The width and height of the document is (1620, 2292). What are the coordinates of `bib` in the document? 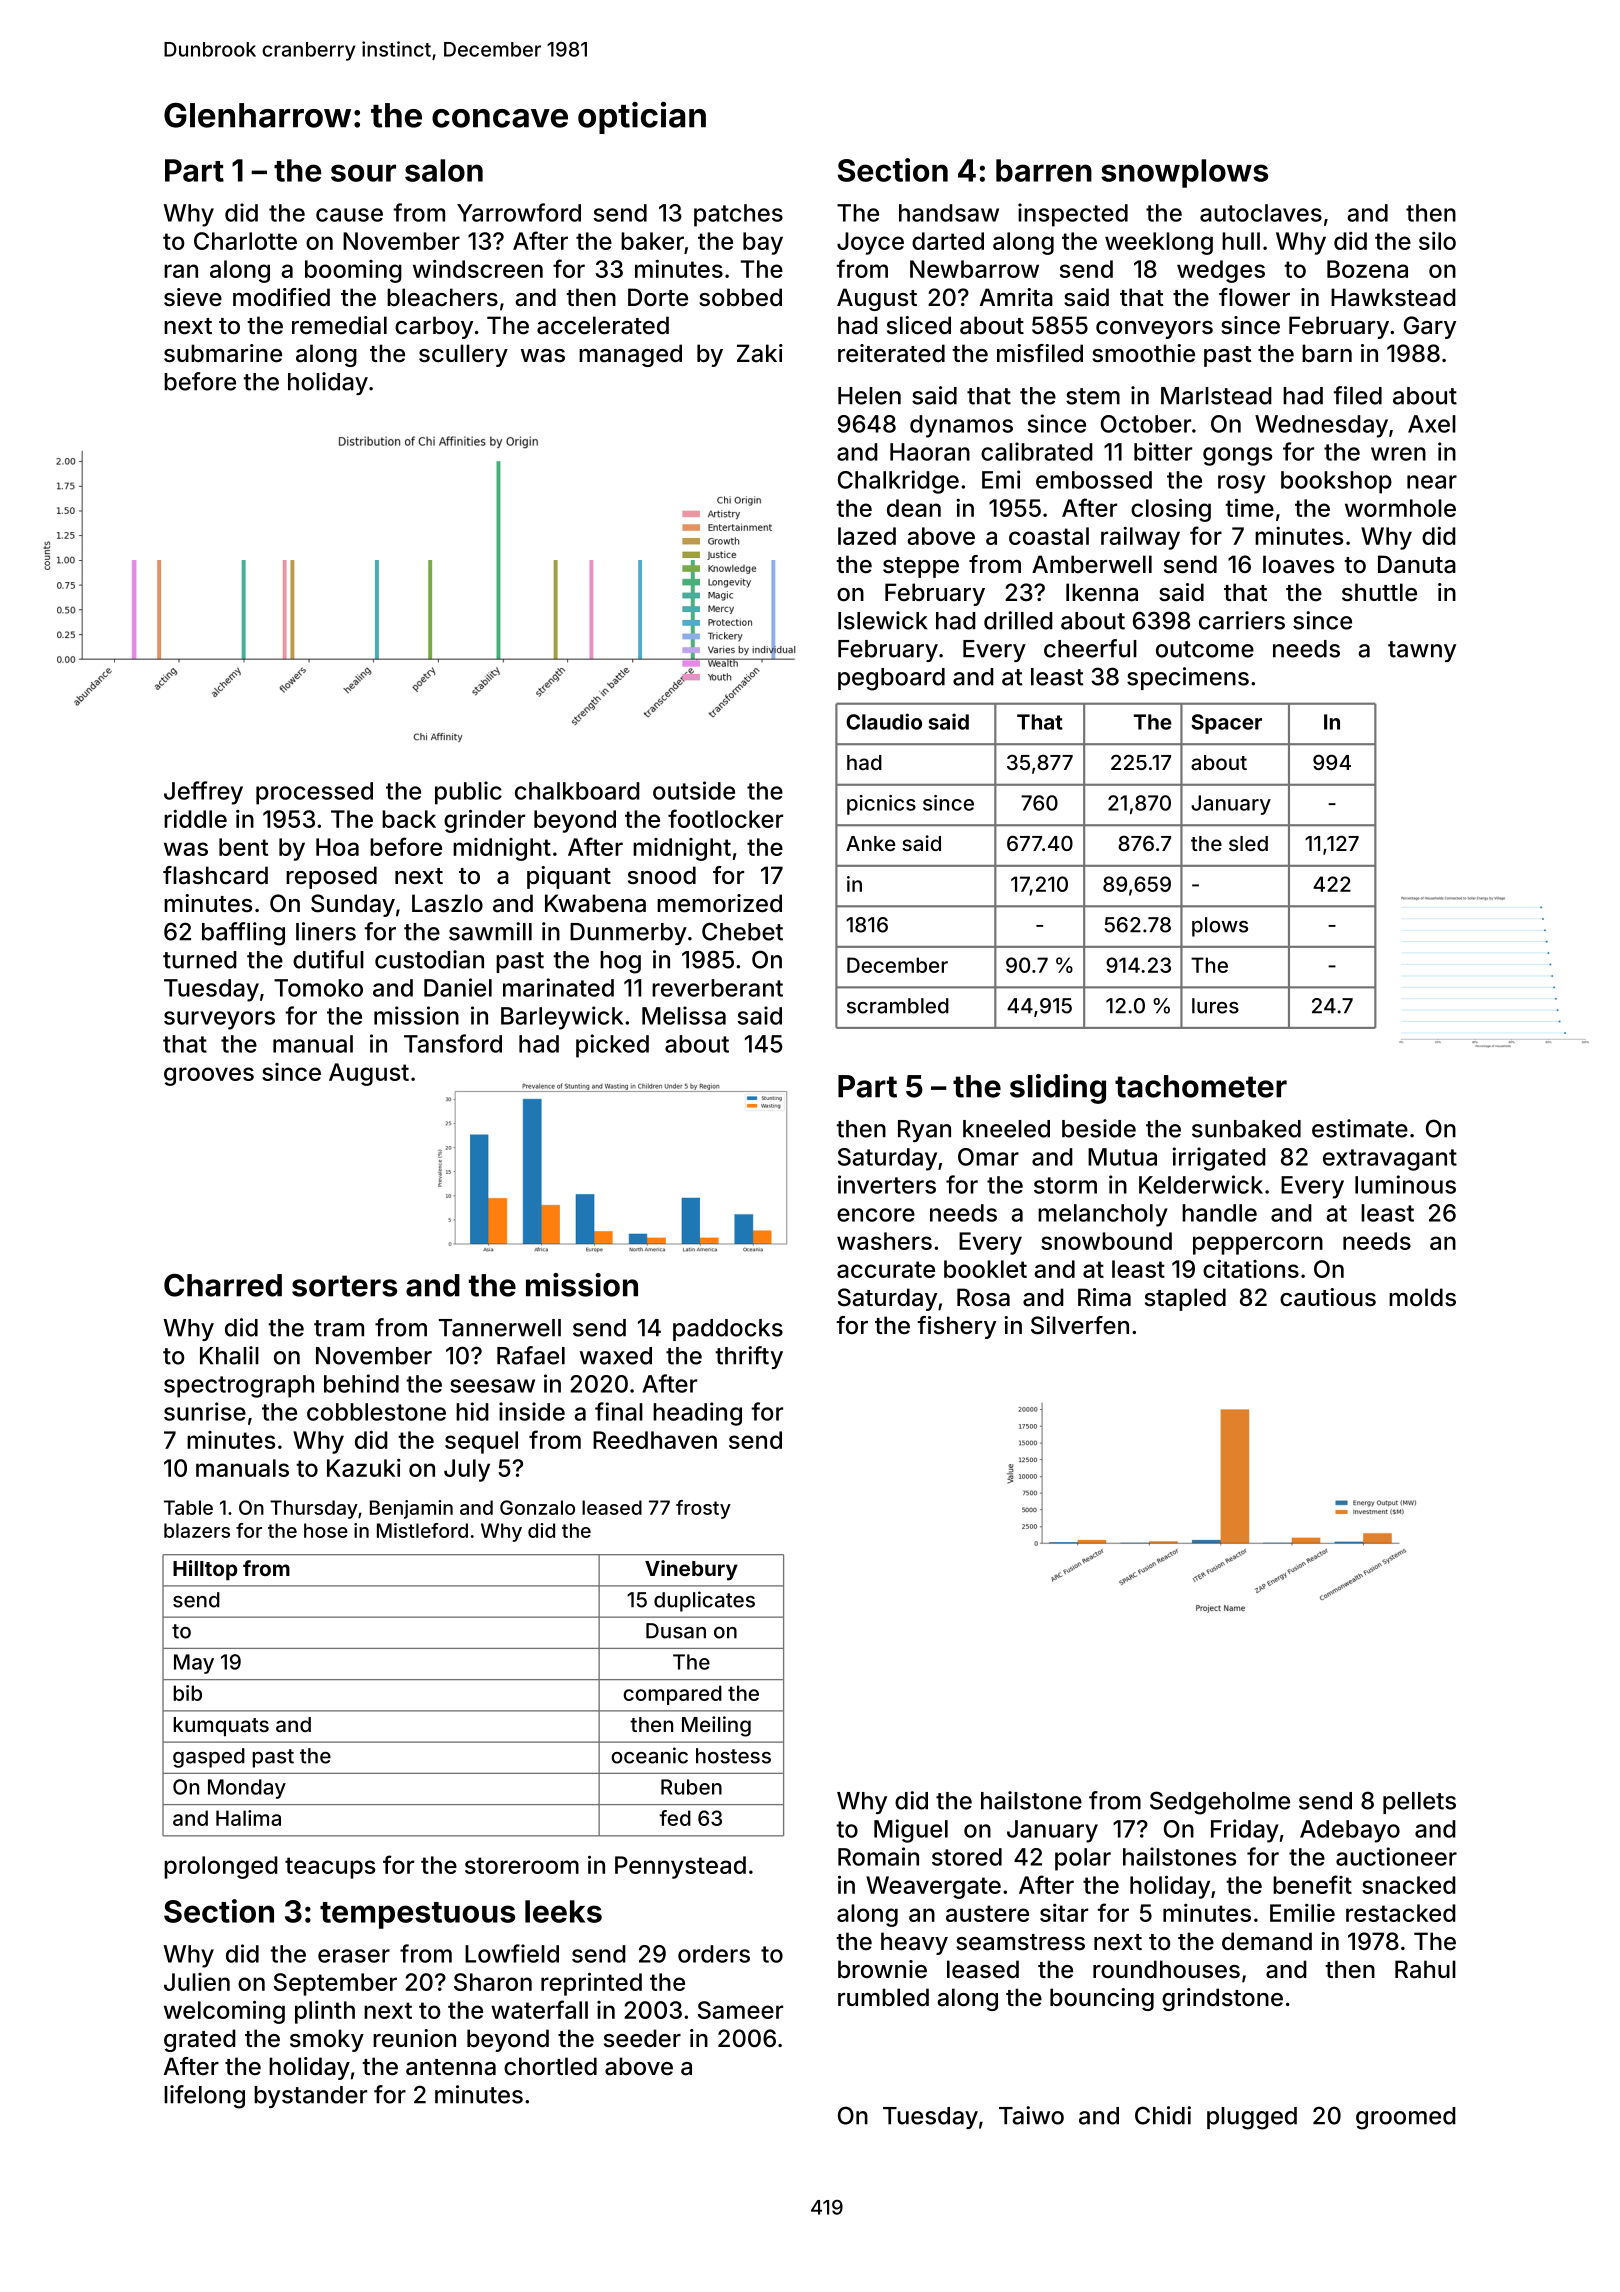 It's located at (187, 1693).
